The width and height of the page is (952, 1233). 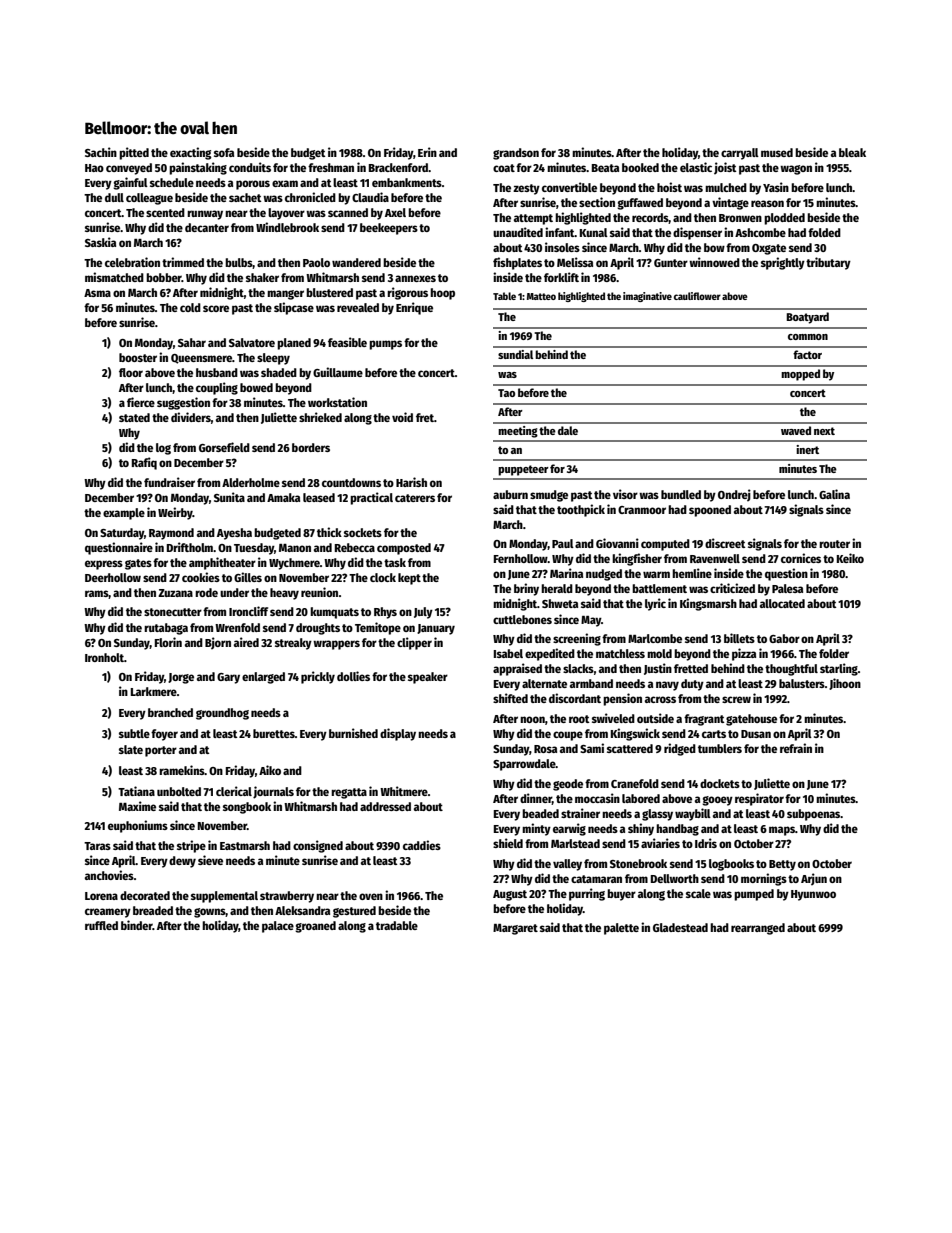 I want to click on waved, so click(x=796, y=430).
